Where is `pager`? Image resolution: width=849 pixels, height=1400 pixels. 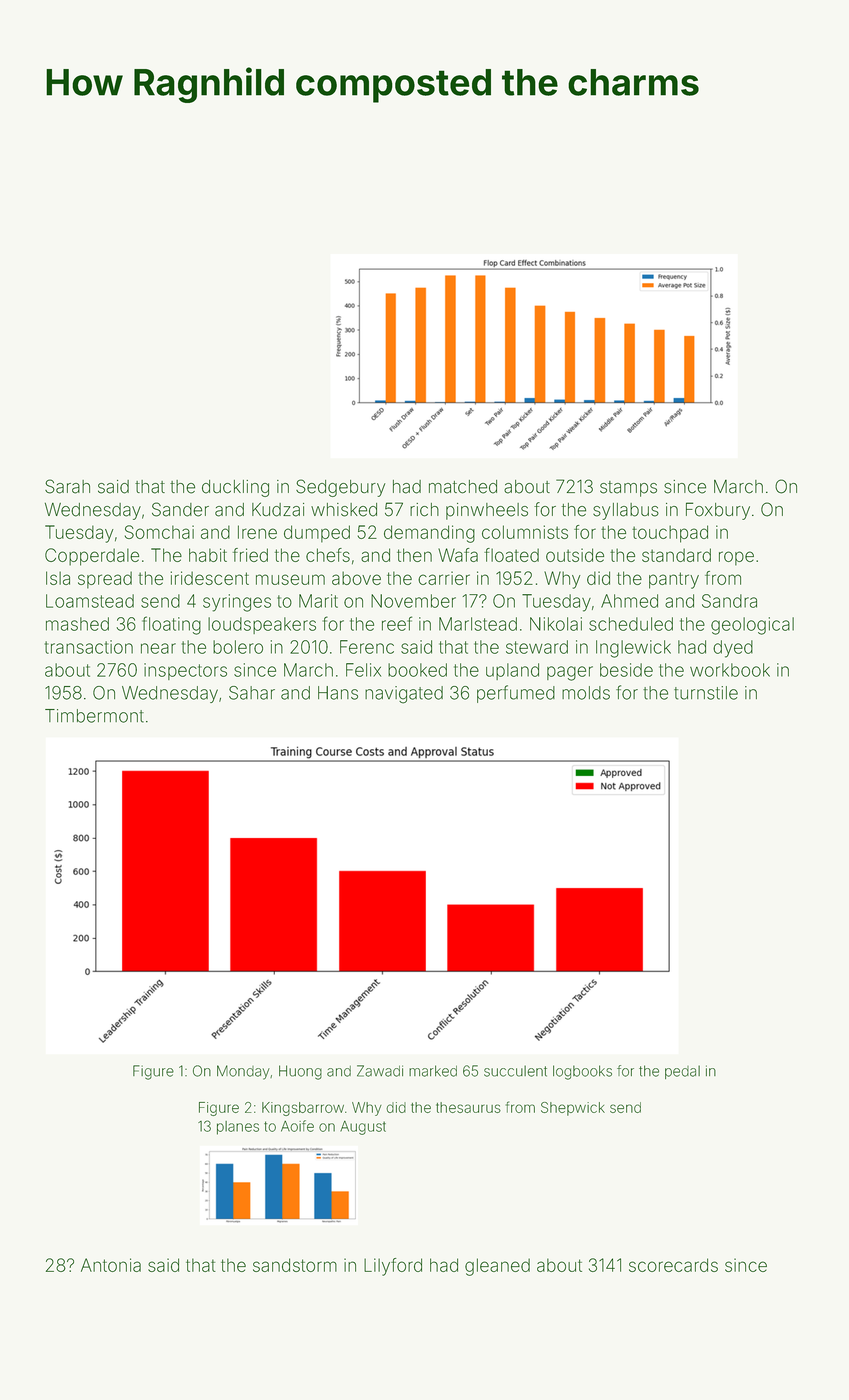 pager is located at coordinates (570, 673).
